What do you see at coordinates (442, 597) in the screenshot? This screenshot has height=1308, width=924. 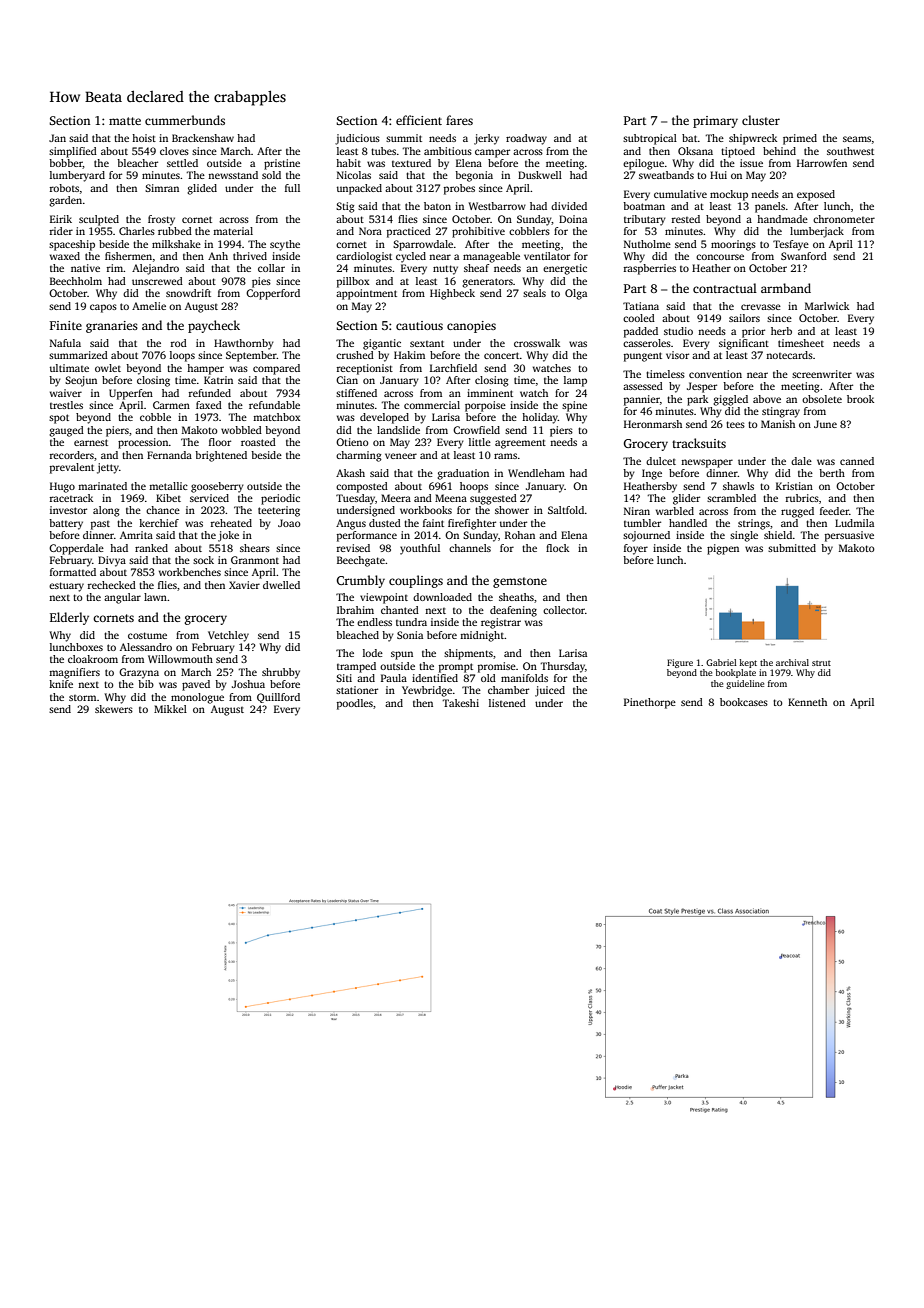 I see `downloaded` at bounding box center [442, 597].
